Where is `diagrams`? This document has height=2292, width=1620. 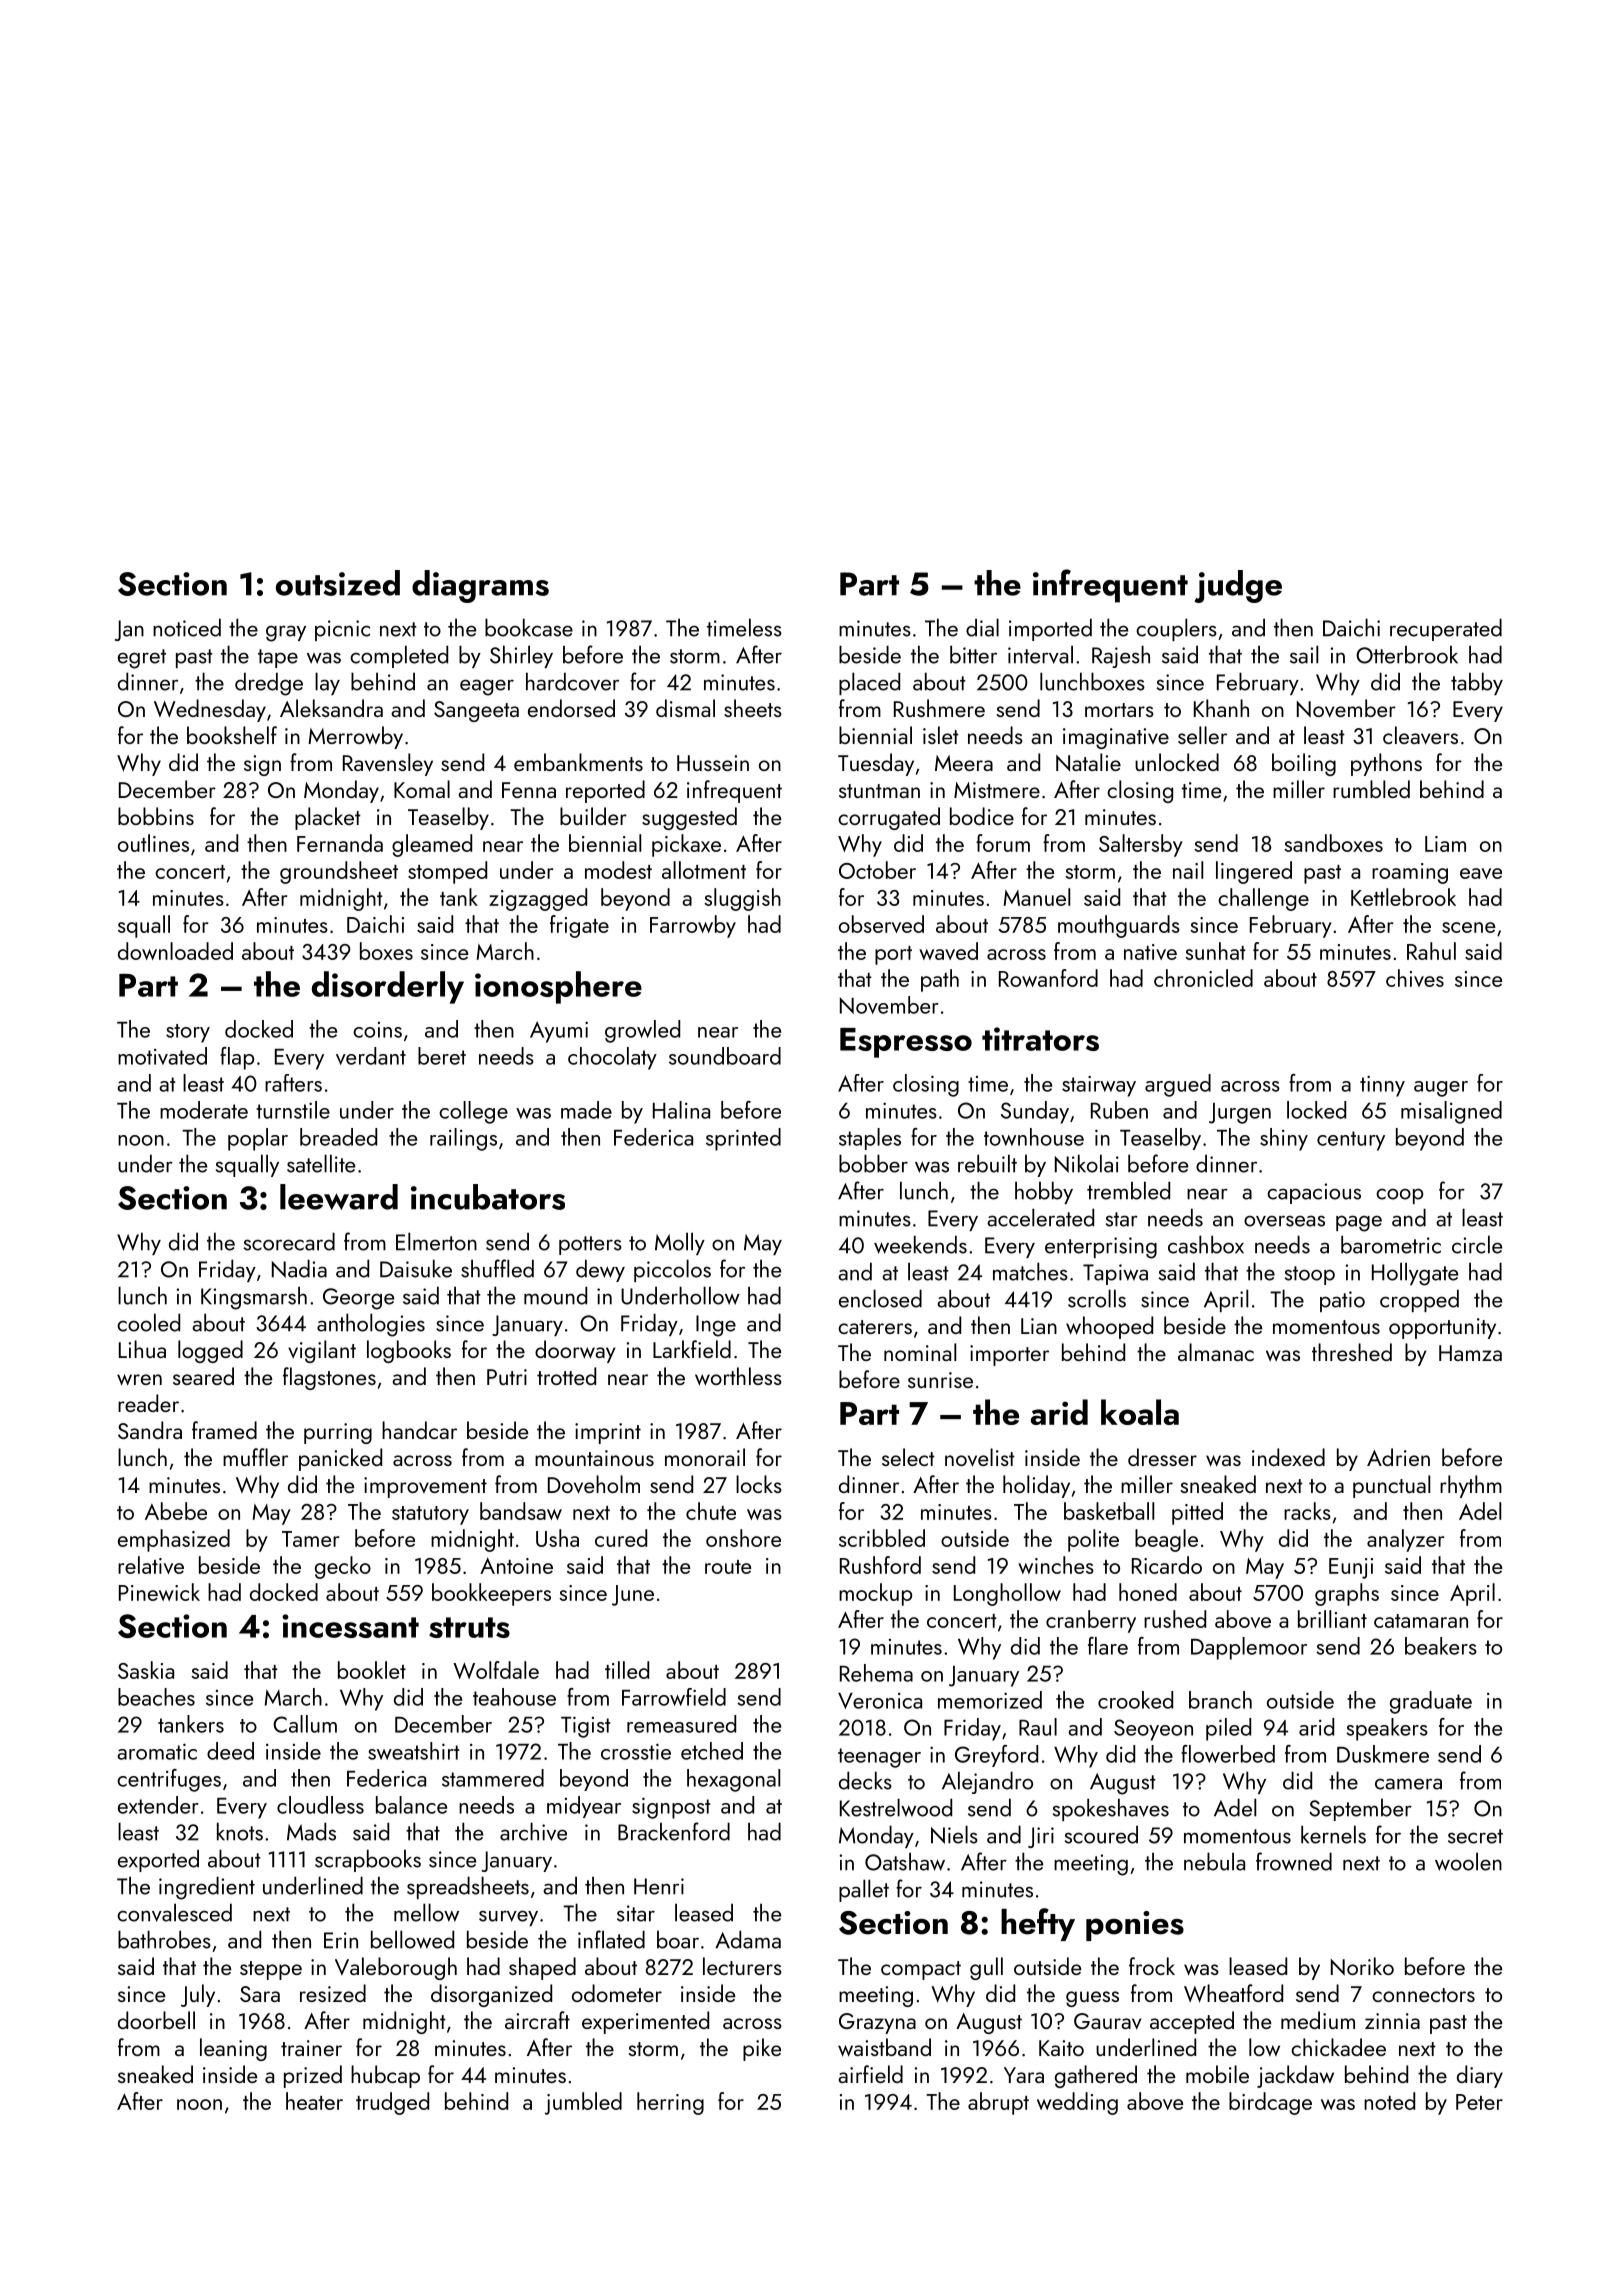 diagrams is located at coordinates (480, 586).
